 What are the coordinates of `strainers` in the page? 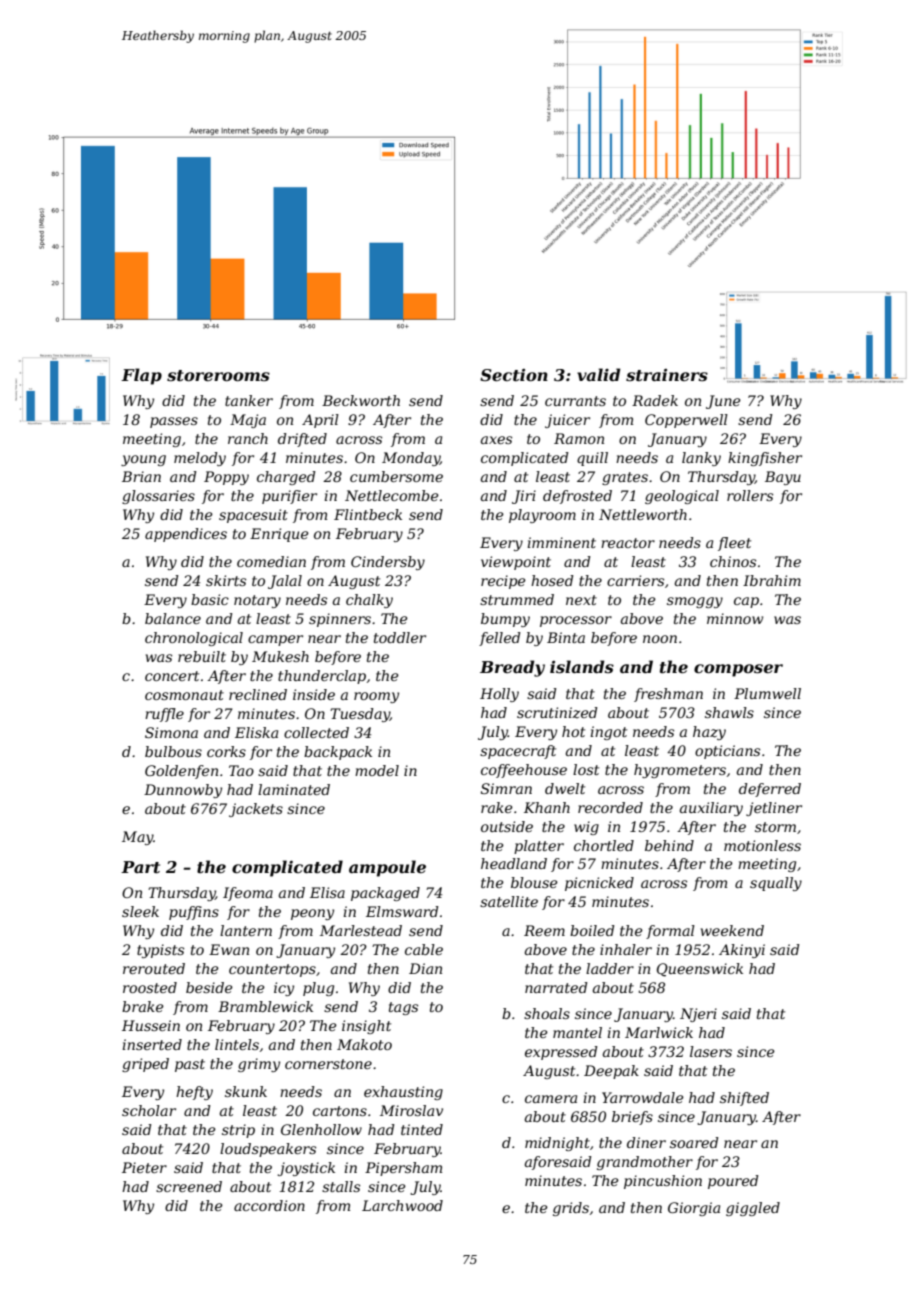 It's located at (667, 375).
